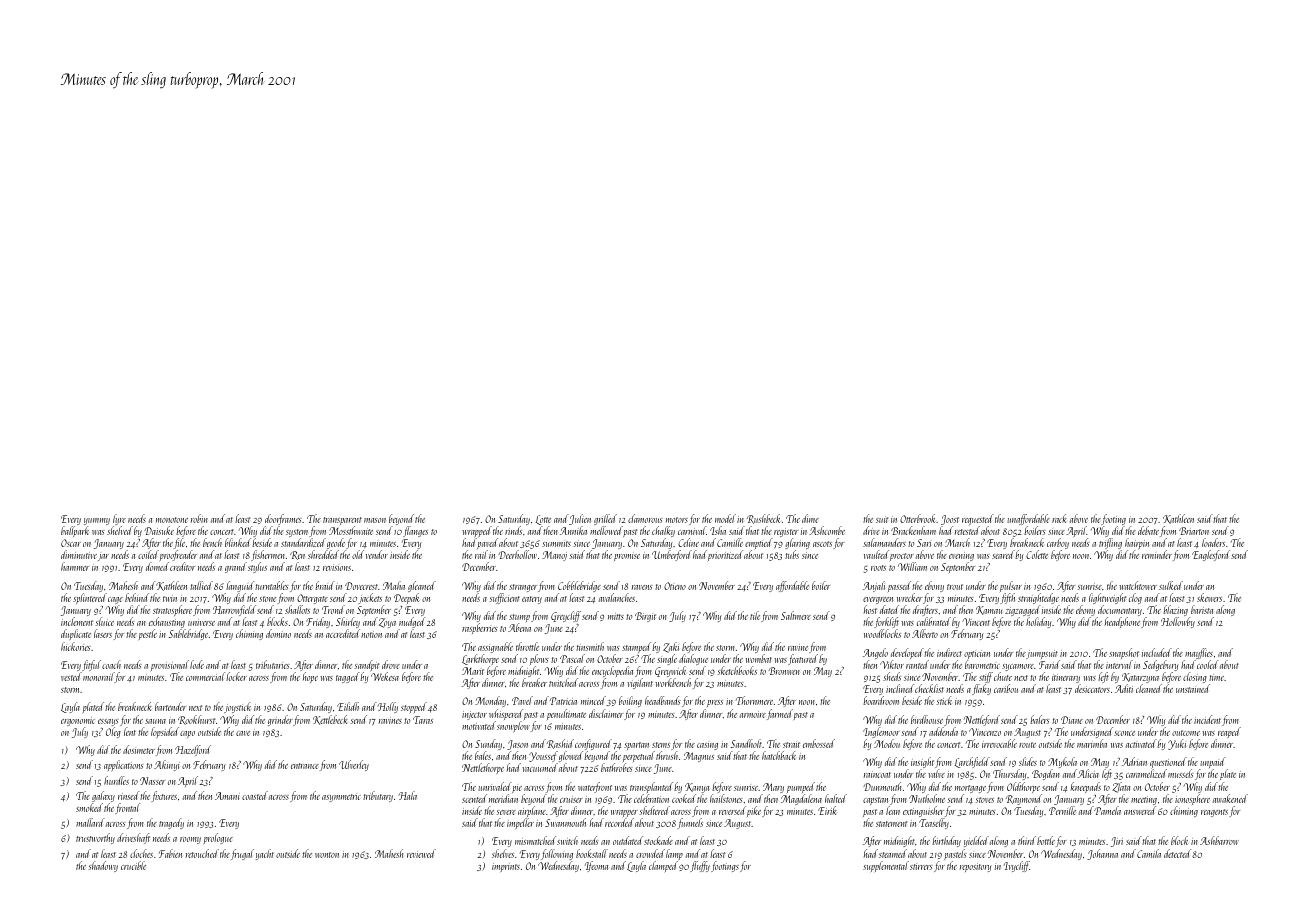 The image size is (1308, 924). Describe the element at coordinates (612, 671) in the document. I see `encyclopedia` at that location.
